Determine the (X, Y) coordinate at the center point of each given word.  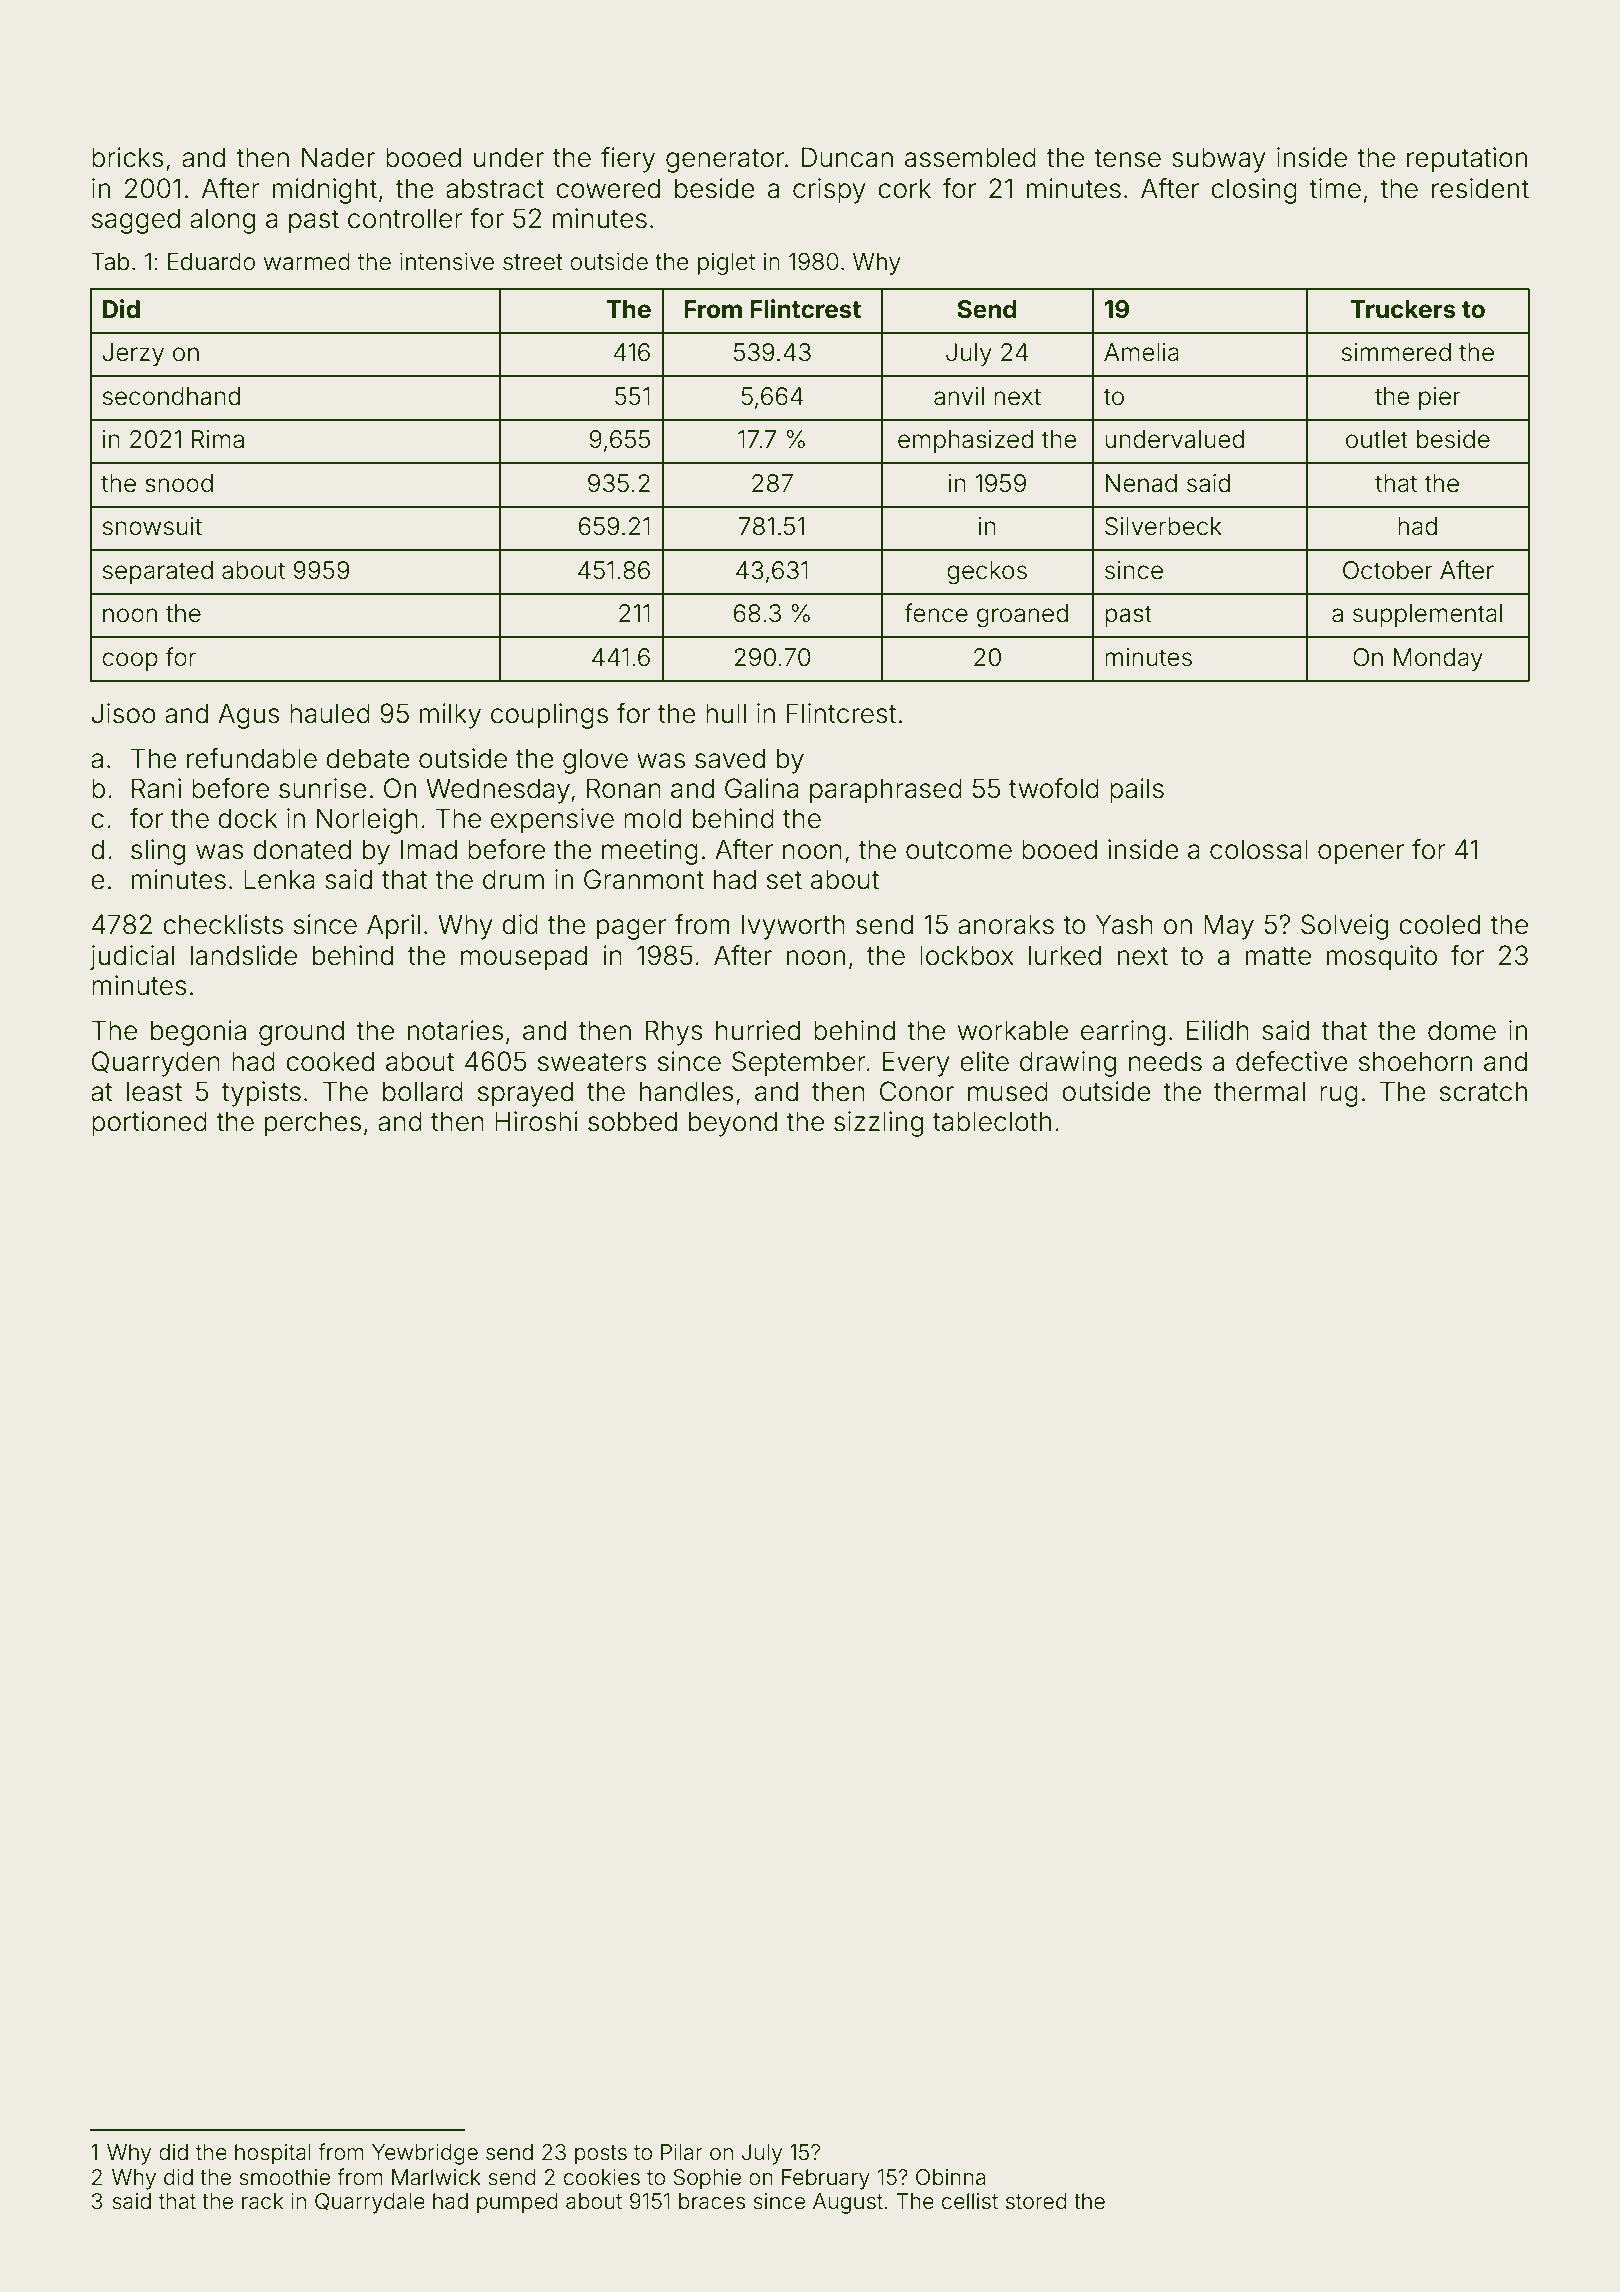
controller (405, 218)
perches (313, 1124)
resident (1480, 188)
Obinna (950, 2177)
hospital (273, 2154)
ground (301, 1033)
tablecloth (992, 1121)
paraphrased (886, 791)
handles (687, 1091)
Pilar (682, 2152)
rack (262, 2201)
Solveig (1344, 927)
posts (601, 2155)
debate (368, 758)
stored (1036, 2201)
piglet (726, 264)
